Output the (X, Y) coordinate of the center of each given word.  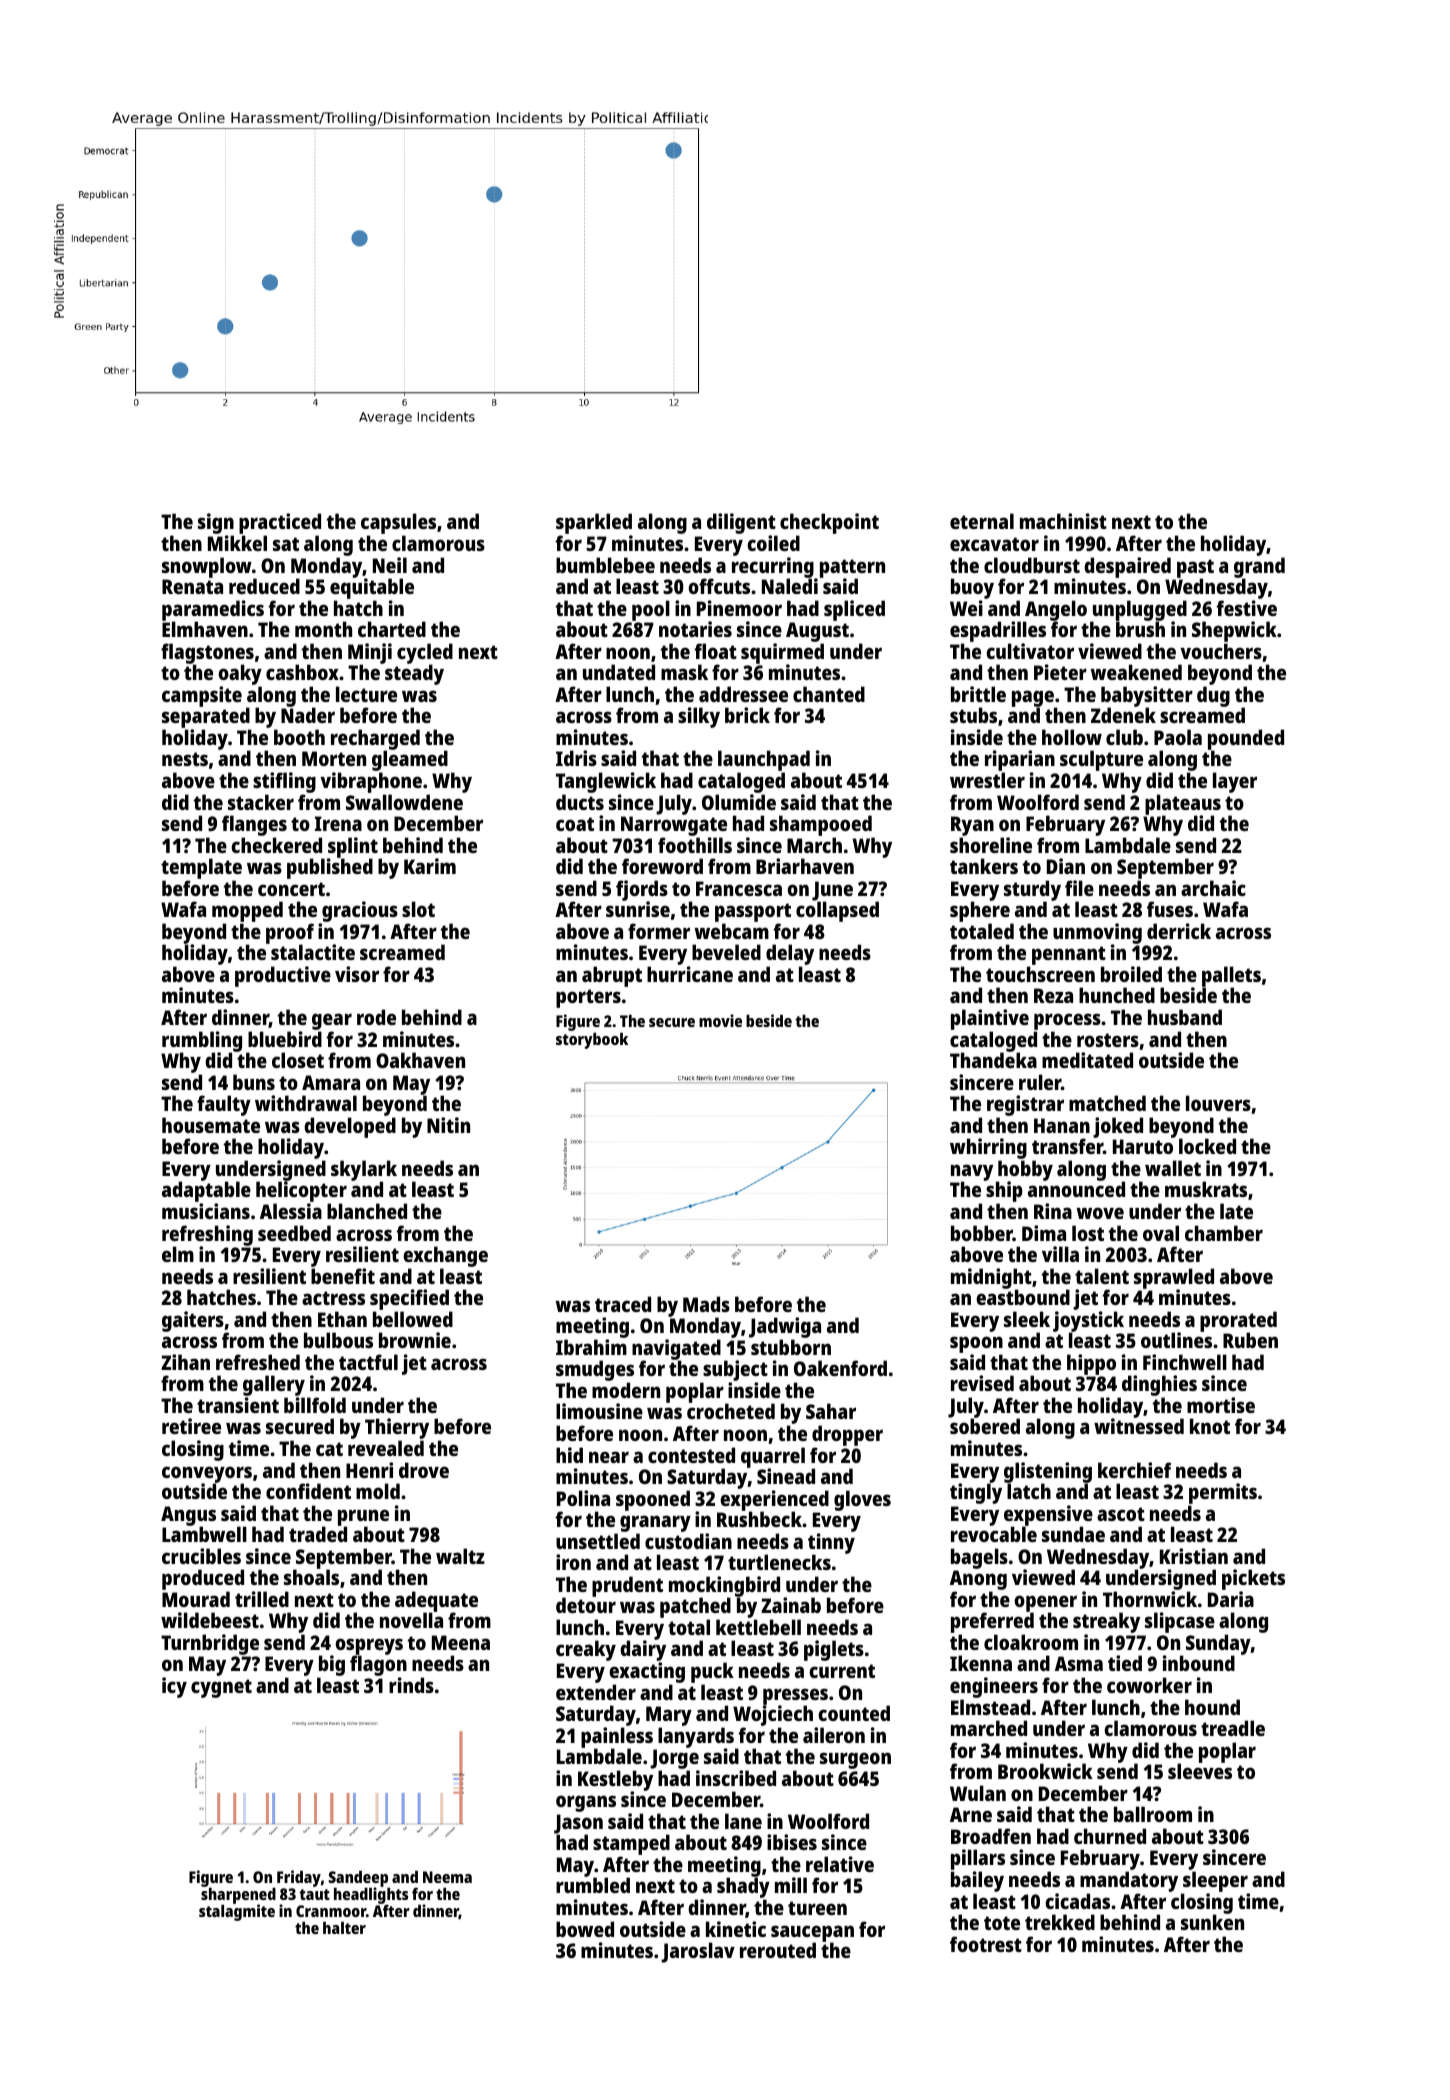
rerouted (778, 1950)
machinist (1063, 521)
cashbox (302, 672)
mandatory (1129, 1881)
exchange (445, 1256)
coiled (773, 543)
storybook (592, 1041)
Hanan (1062, 1125)
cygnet (221, 1688)
